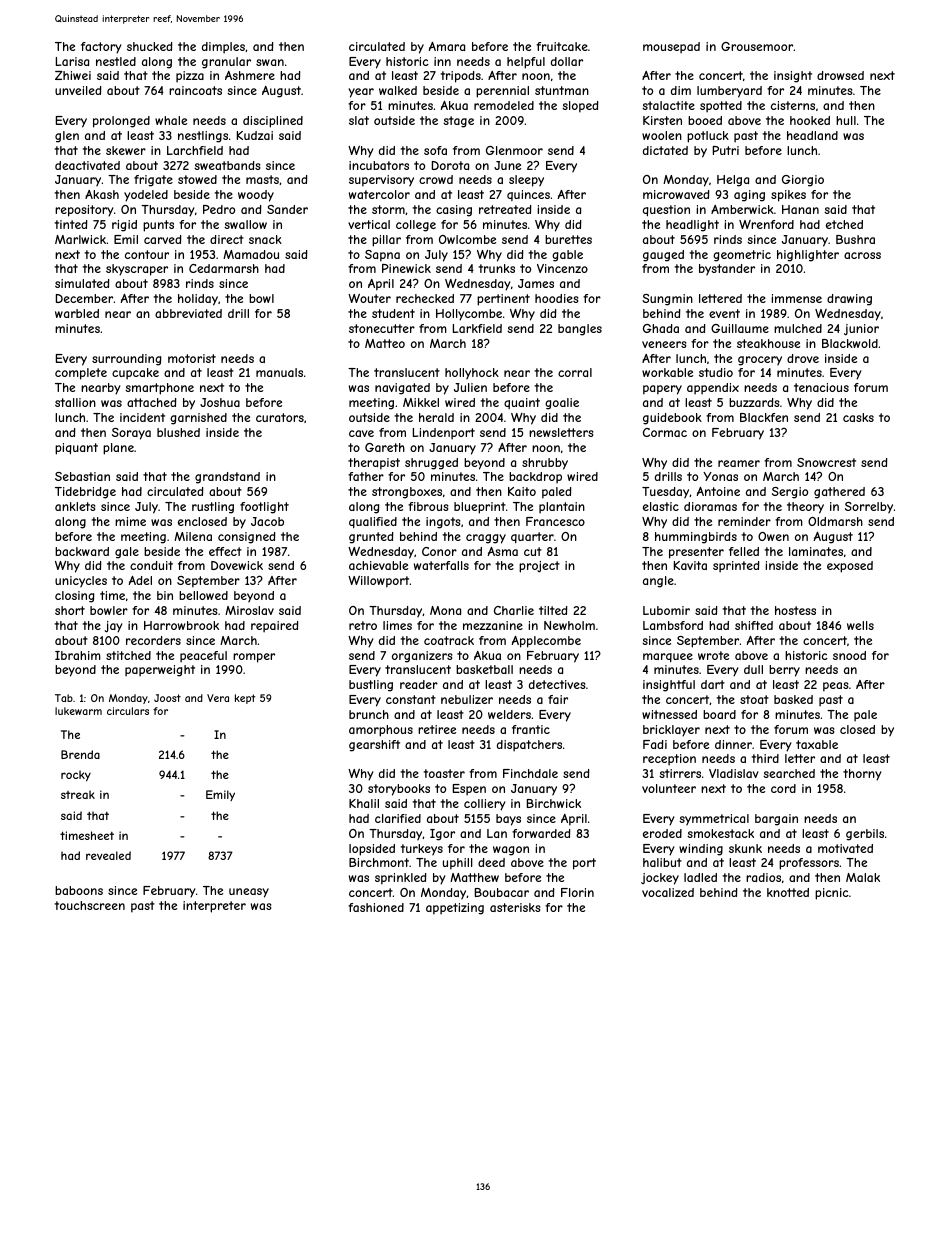 This page has height=1233, width=952. Describe the element at coordinates (467, 239) in the page. I see `Owlcombe` at that location.
